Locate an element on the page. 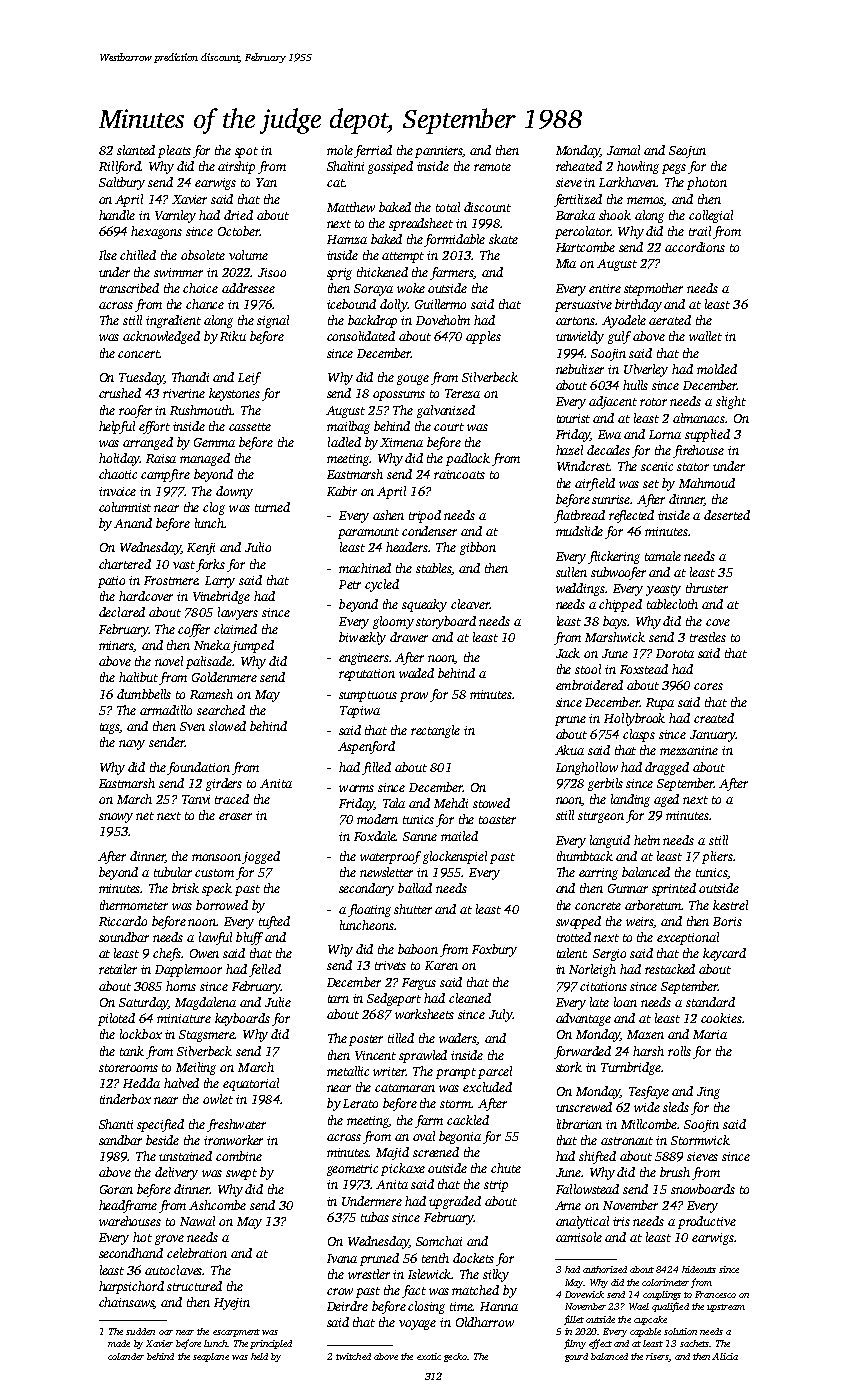 The width and height of the image is (849, 1400). wallet is located at coordinates (705, 336).
